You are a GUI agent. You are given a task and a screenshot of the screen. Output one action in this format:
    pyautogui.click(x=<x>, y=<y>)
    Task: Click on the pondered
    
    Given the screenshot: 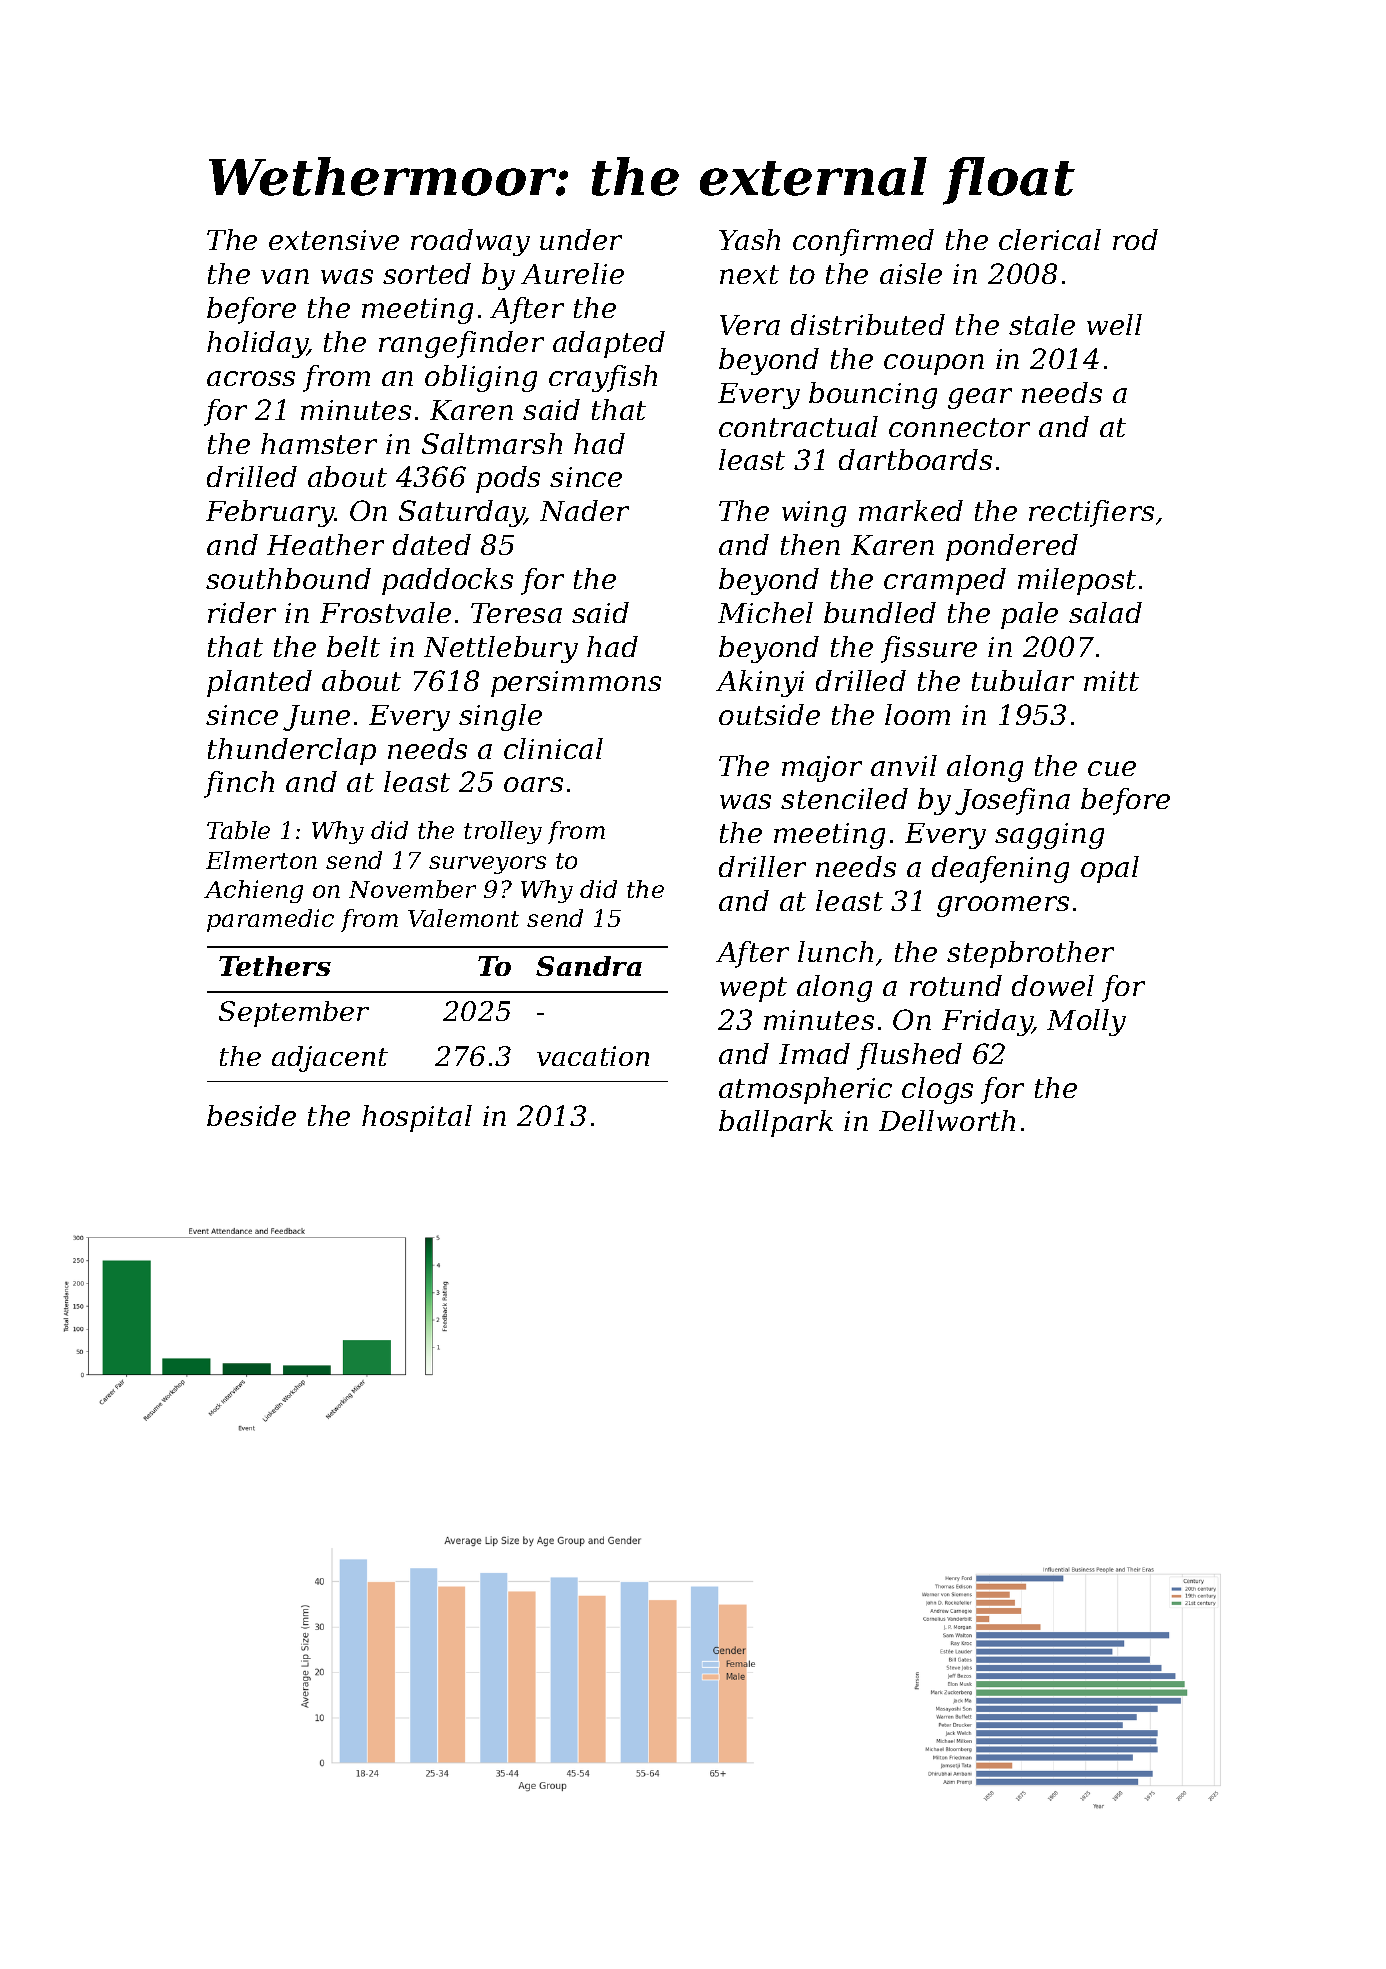 What is the action you would take?
    pyautogui.click(x=1012, y=547)
